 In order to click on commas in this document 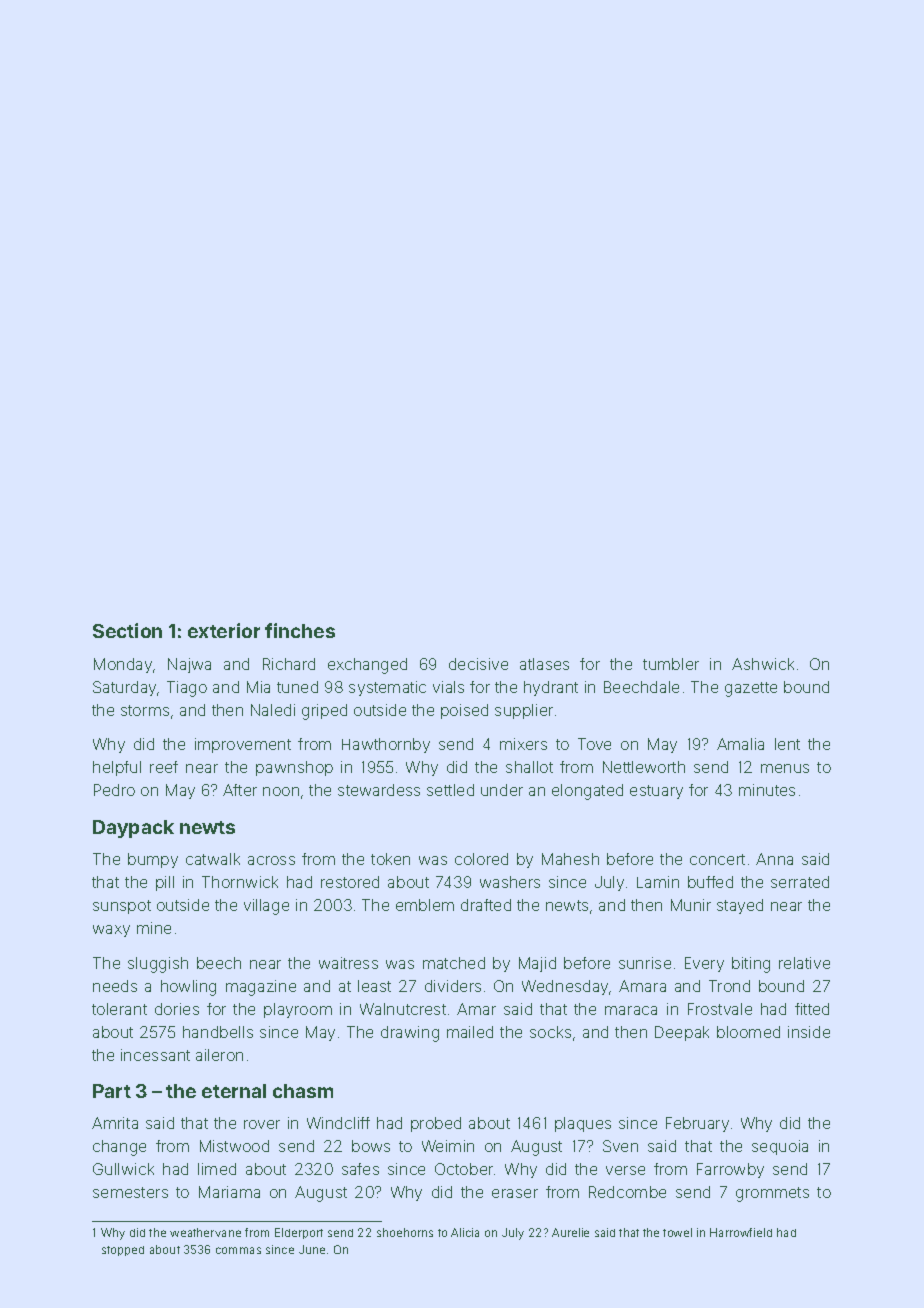, I will do `click(238, 1250)`.
